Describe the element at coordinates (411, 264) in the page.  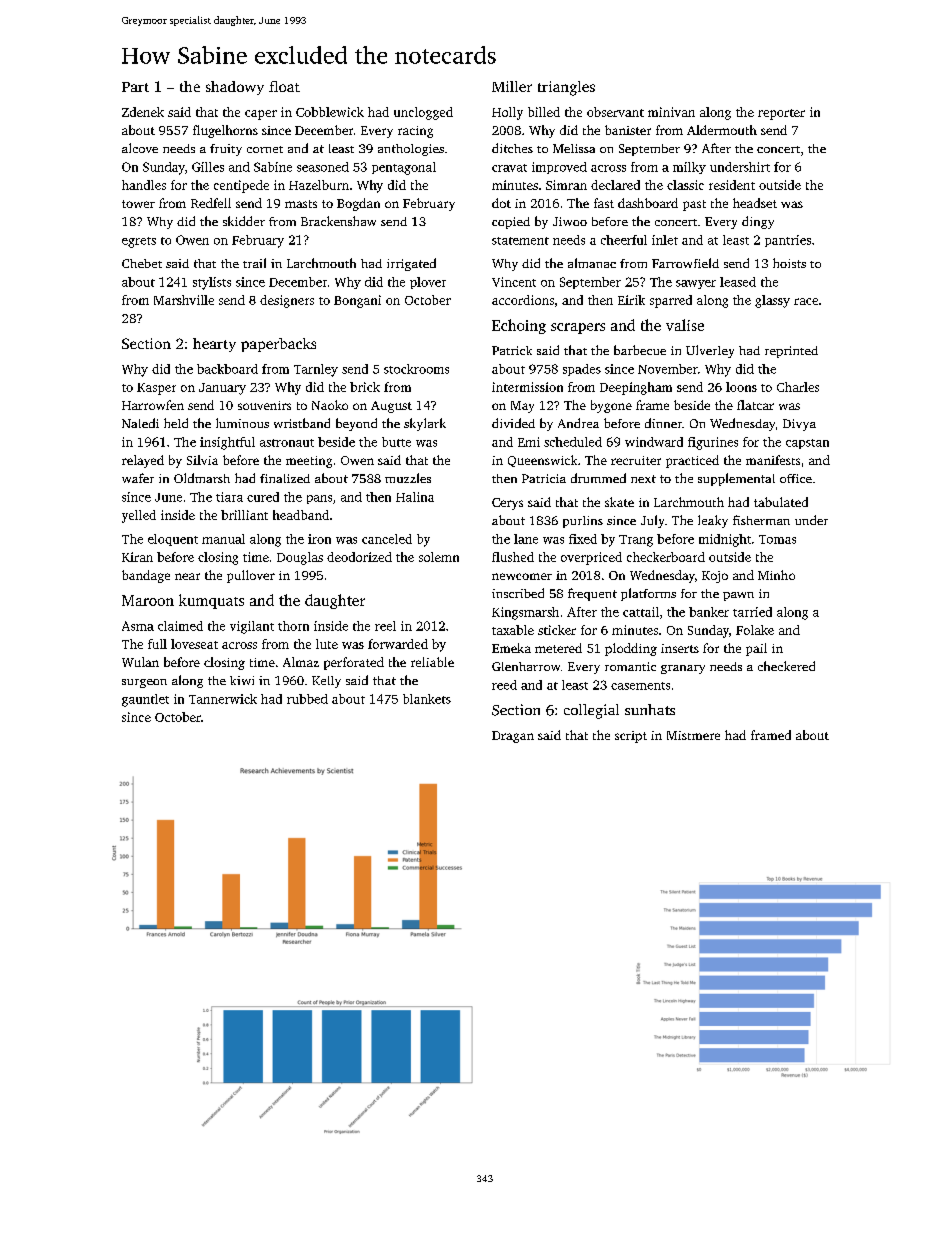
I see `irrigated` at that location.
